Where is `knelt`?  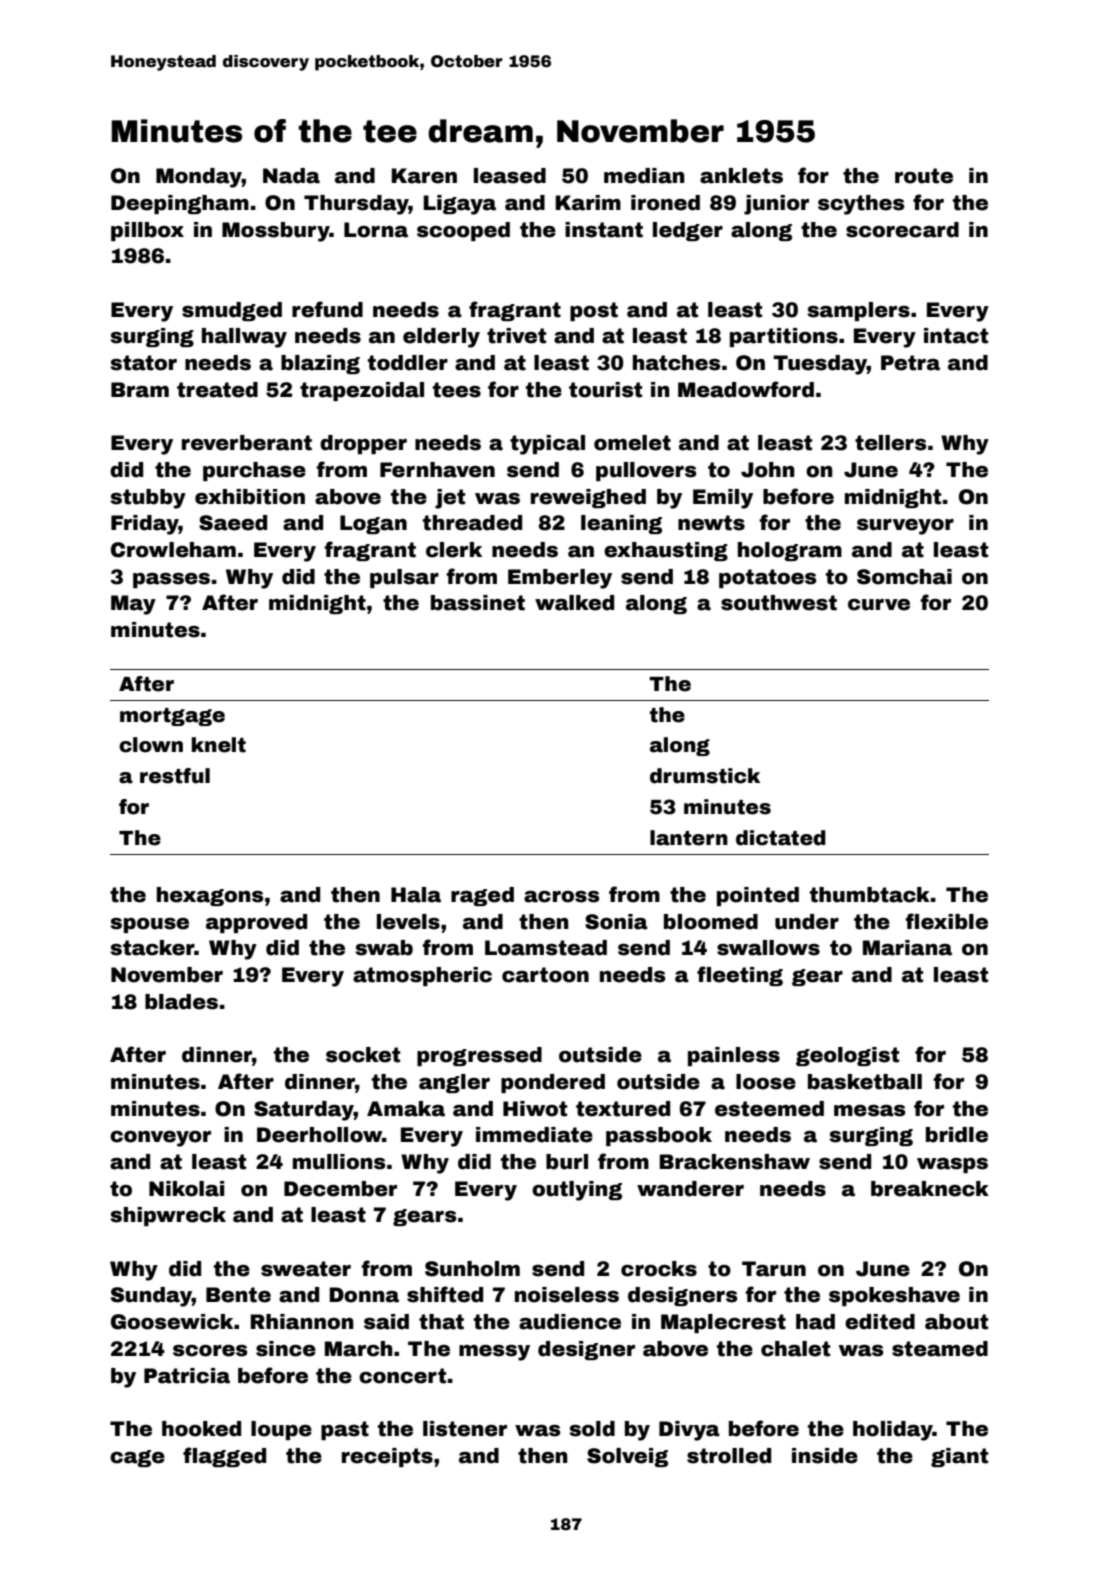 knelt is located at coordinates (219, 745).
